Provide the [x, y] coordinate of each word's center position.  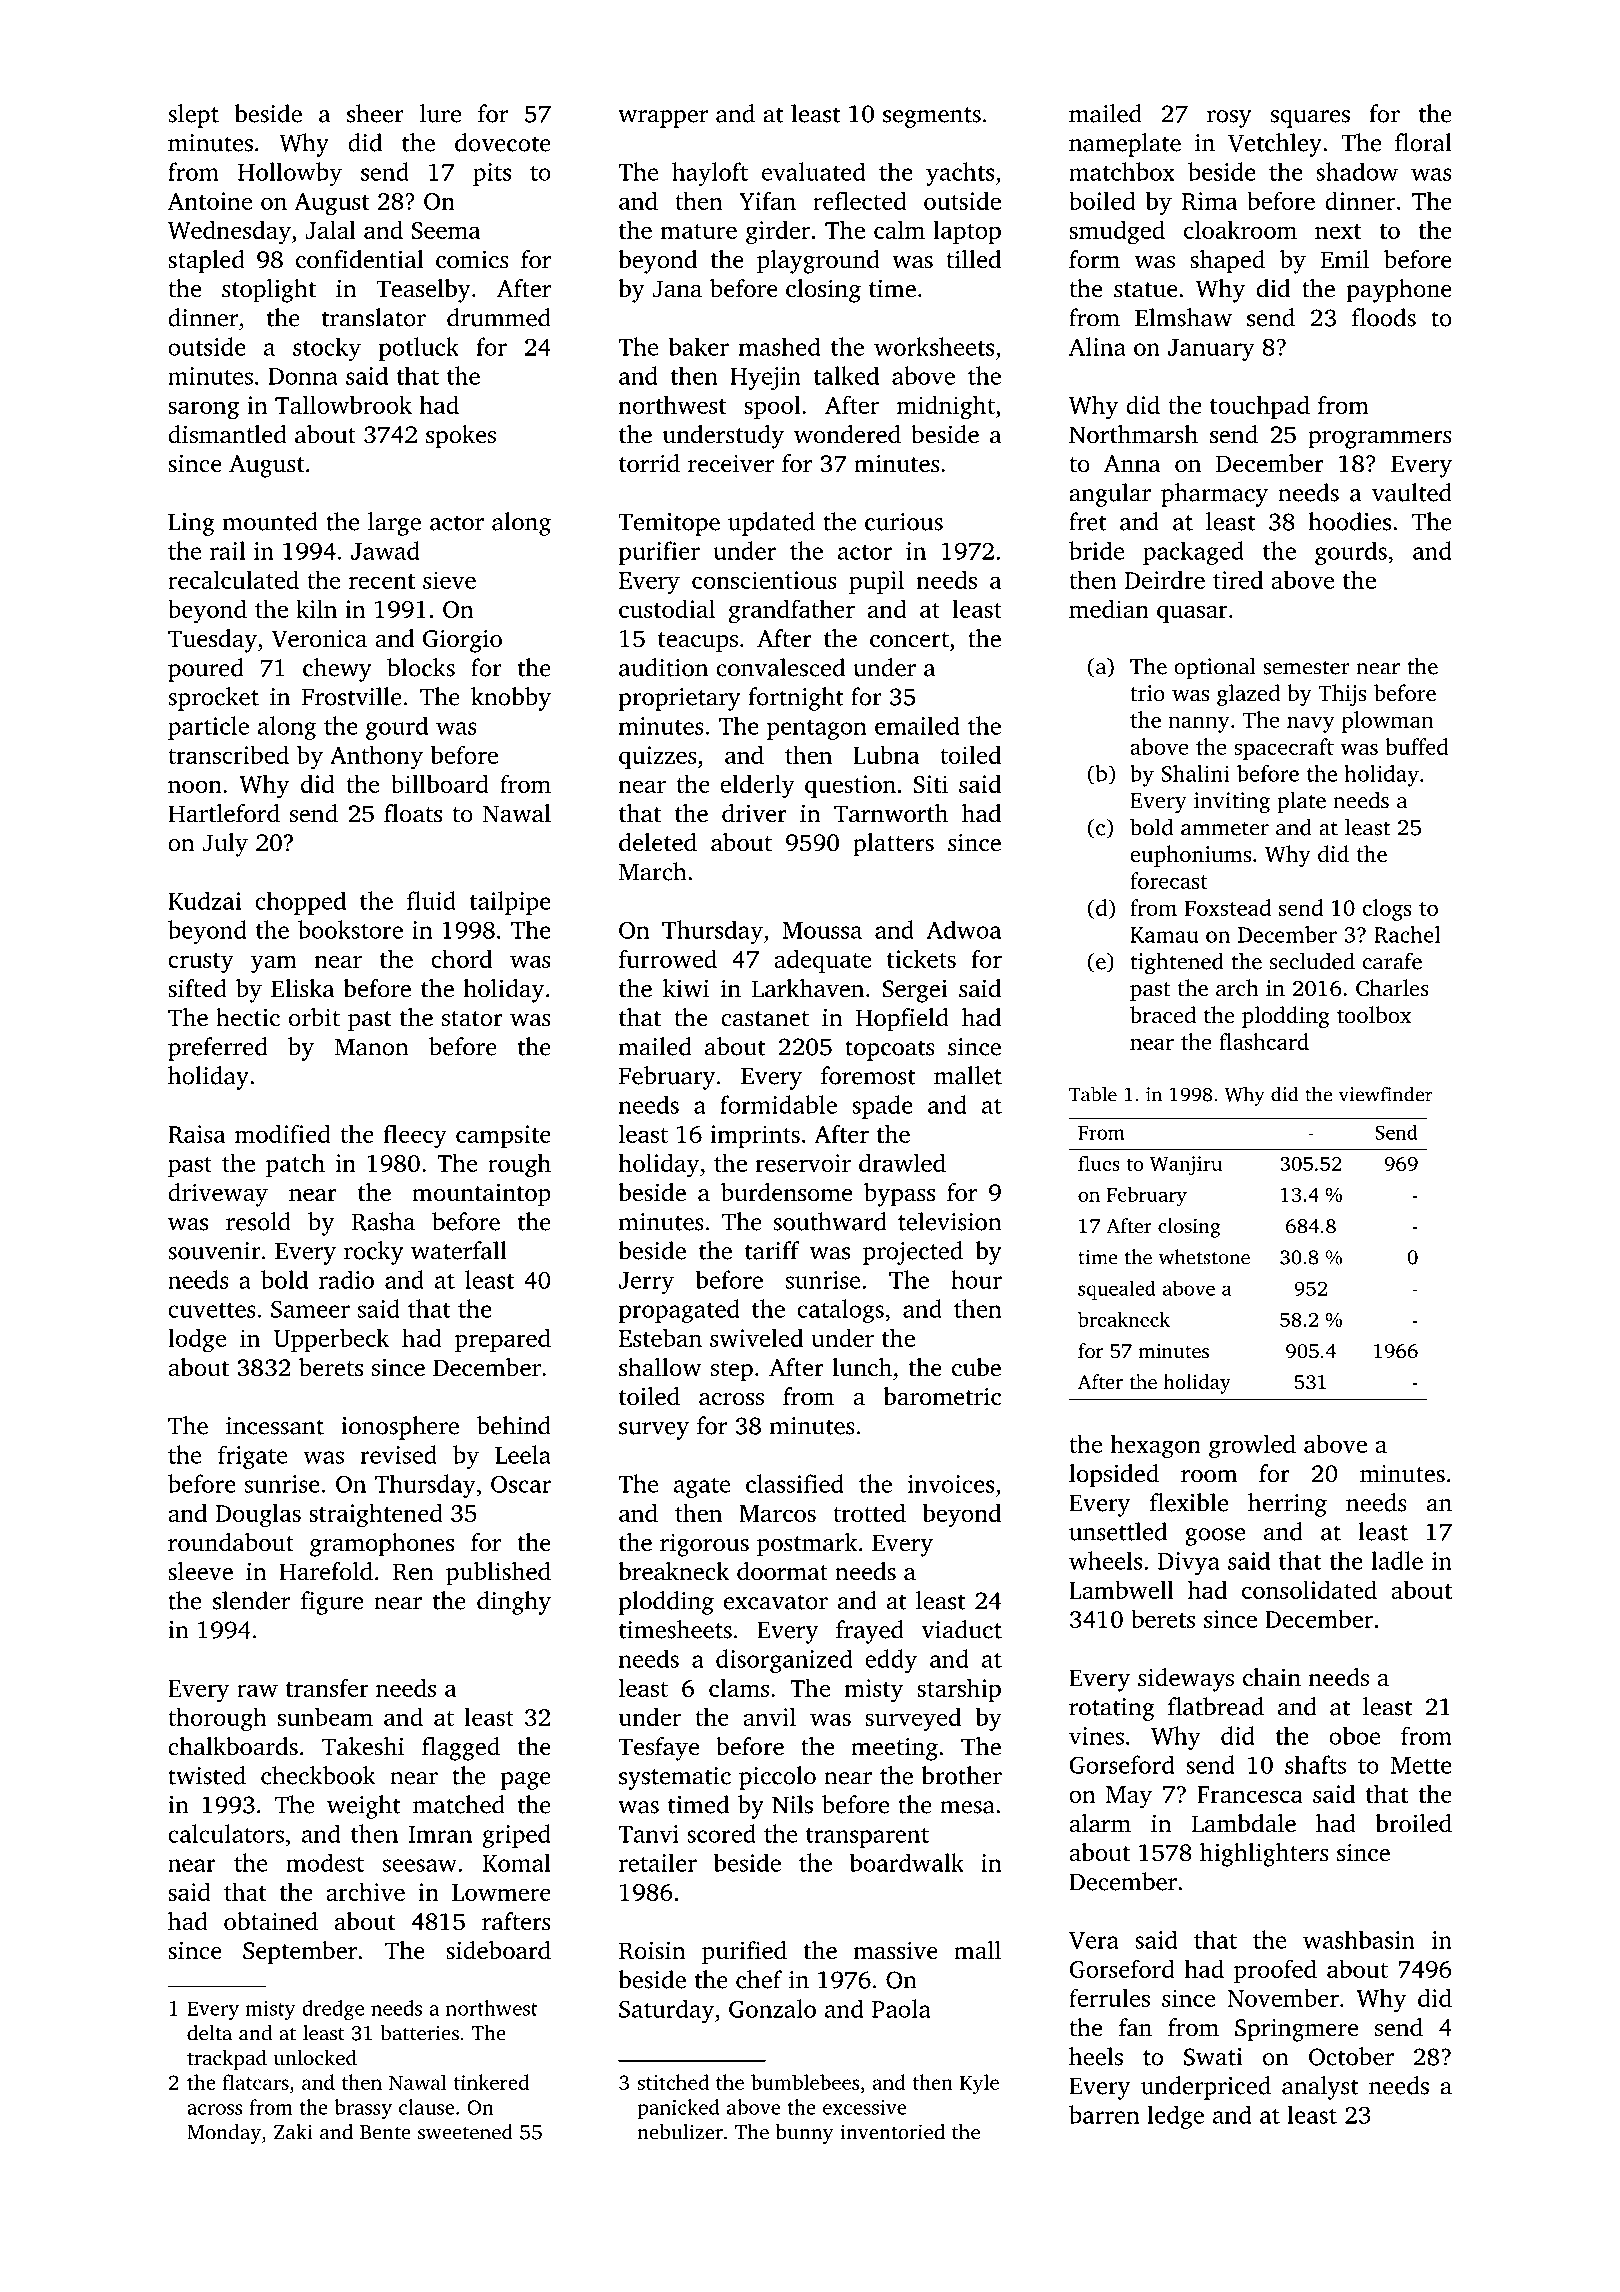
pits [492, 174]
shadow [1357, 171]
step [732, 1371]
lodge [197, 1340]
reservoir [803, 1163]
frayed [870, 1632]
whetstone [1204, 1257]
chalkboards [233, 1746]
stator [472, 1019]
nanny [1199, 724]
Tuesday [212, 641]
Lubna [886, 754]
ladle [1397, 1560]
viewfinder [1386, 1094]
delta [209, 2033]
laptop [967, 232]
